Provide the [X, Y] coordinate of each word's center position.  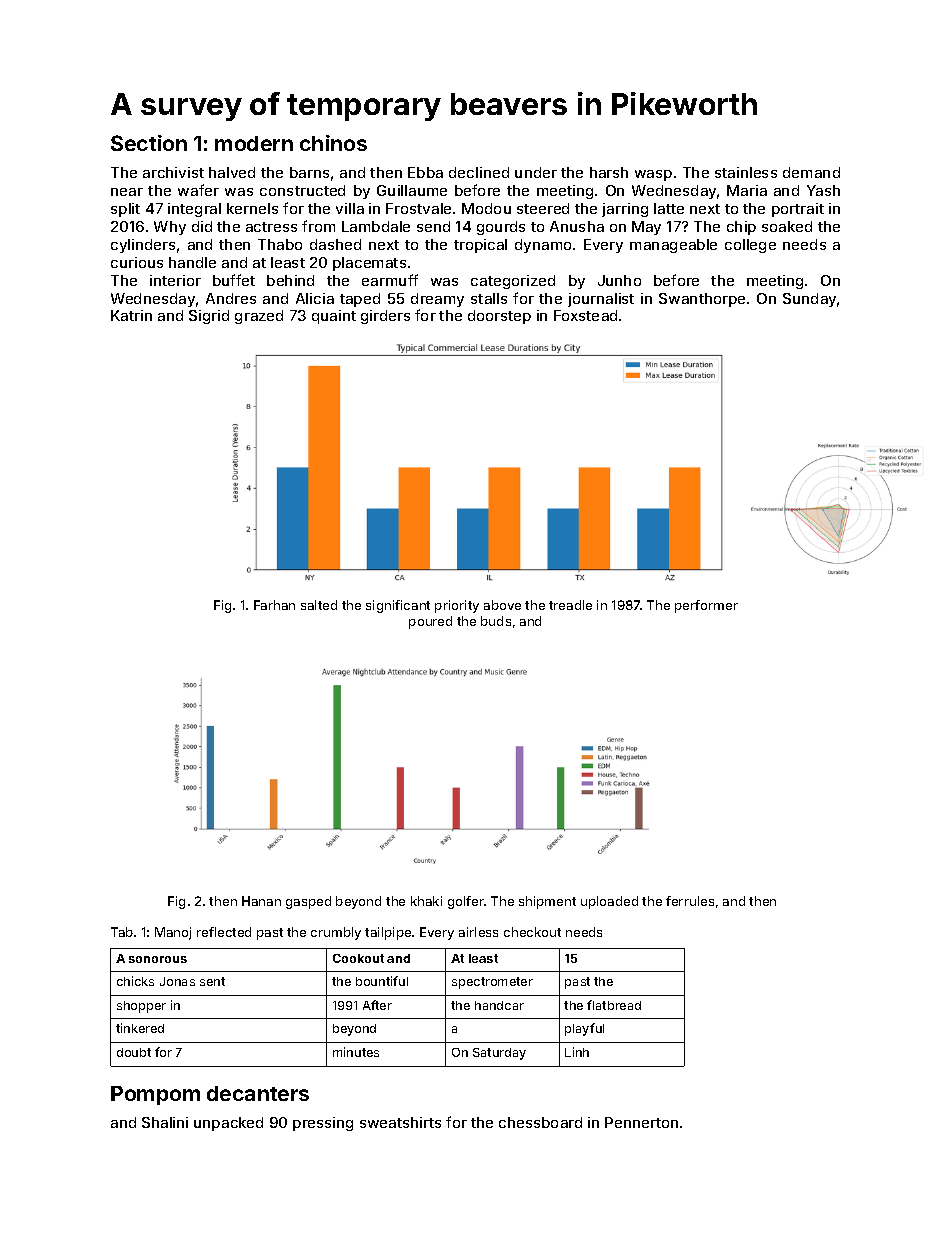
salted [319, 605]
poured [430, 622]
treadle [570, 605]
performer [706, 606]
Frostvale [418, 208]
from [318, 226]
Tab [122, 932]
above [502, 605]
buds [496, 621]
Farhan [274, 605]
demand [811, 172]
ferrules [690, 901]
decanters [258, 1093]
